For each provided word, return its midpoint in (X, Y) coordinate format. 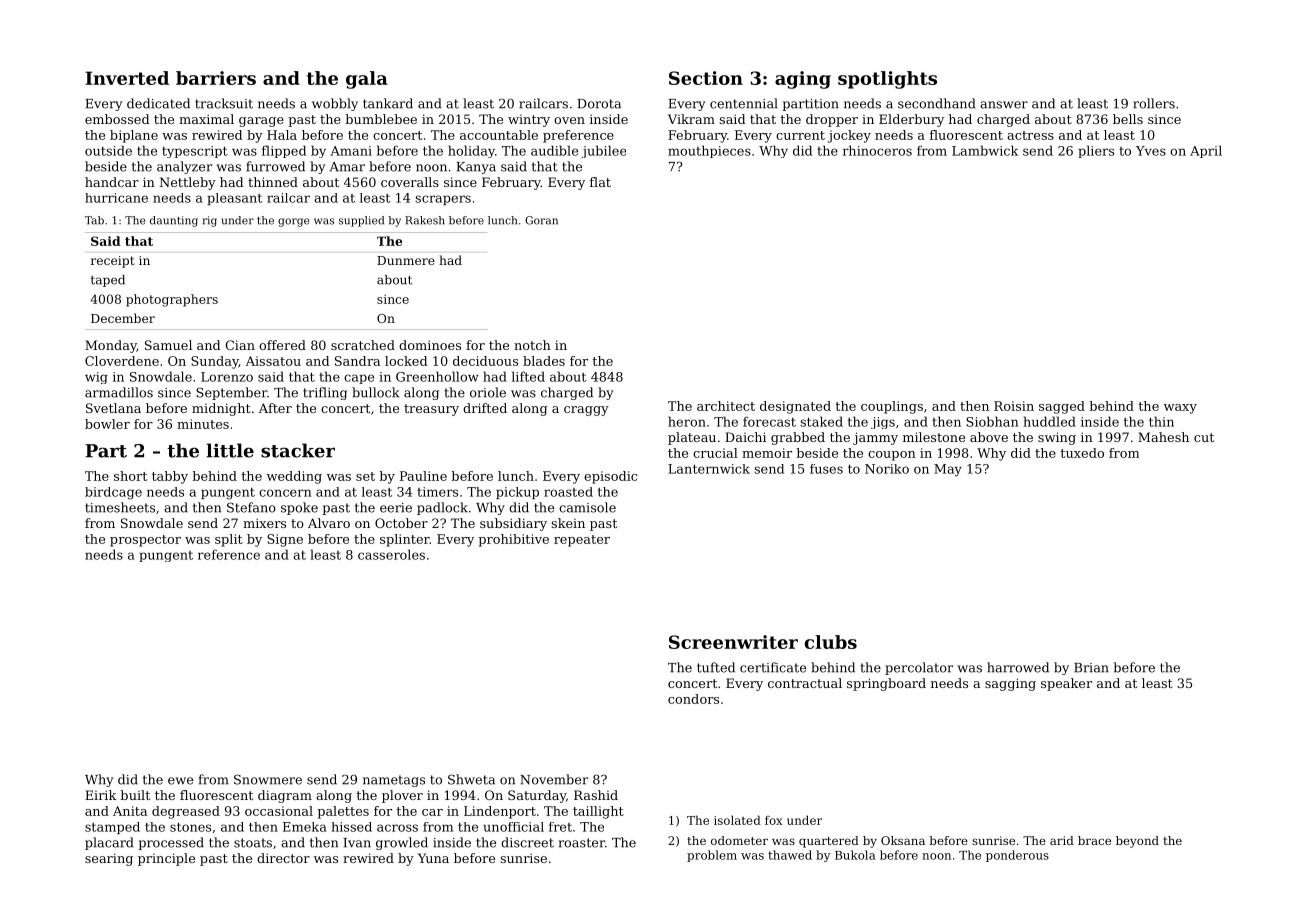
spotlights (887, 80)
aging (803, 80)
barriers (216, 78)
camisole (587, 507)
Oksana (903, 840)
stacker (298, 450)
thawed (790, 855)
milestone (934, 437)
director (283, 858)
